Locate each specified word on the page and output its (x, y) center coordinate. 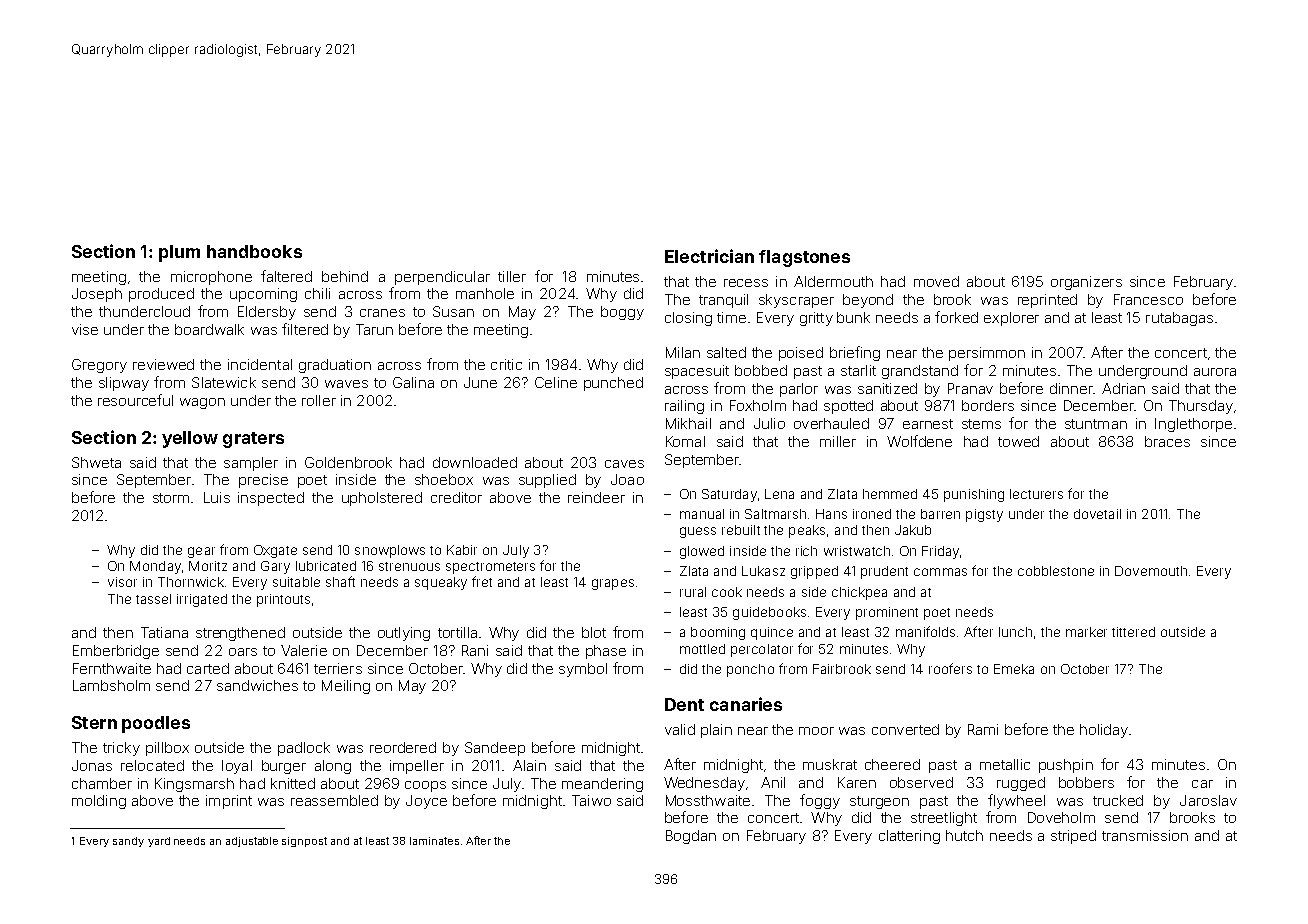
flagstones (804, 258)
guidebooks (769, 613)
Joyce (426, 802)
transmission (1145, 835)
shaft (340, 581)
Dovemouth (1151, 571)
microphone (211, 278)
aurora (1215, 372)
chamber (102, 783)
